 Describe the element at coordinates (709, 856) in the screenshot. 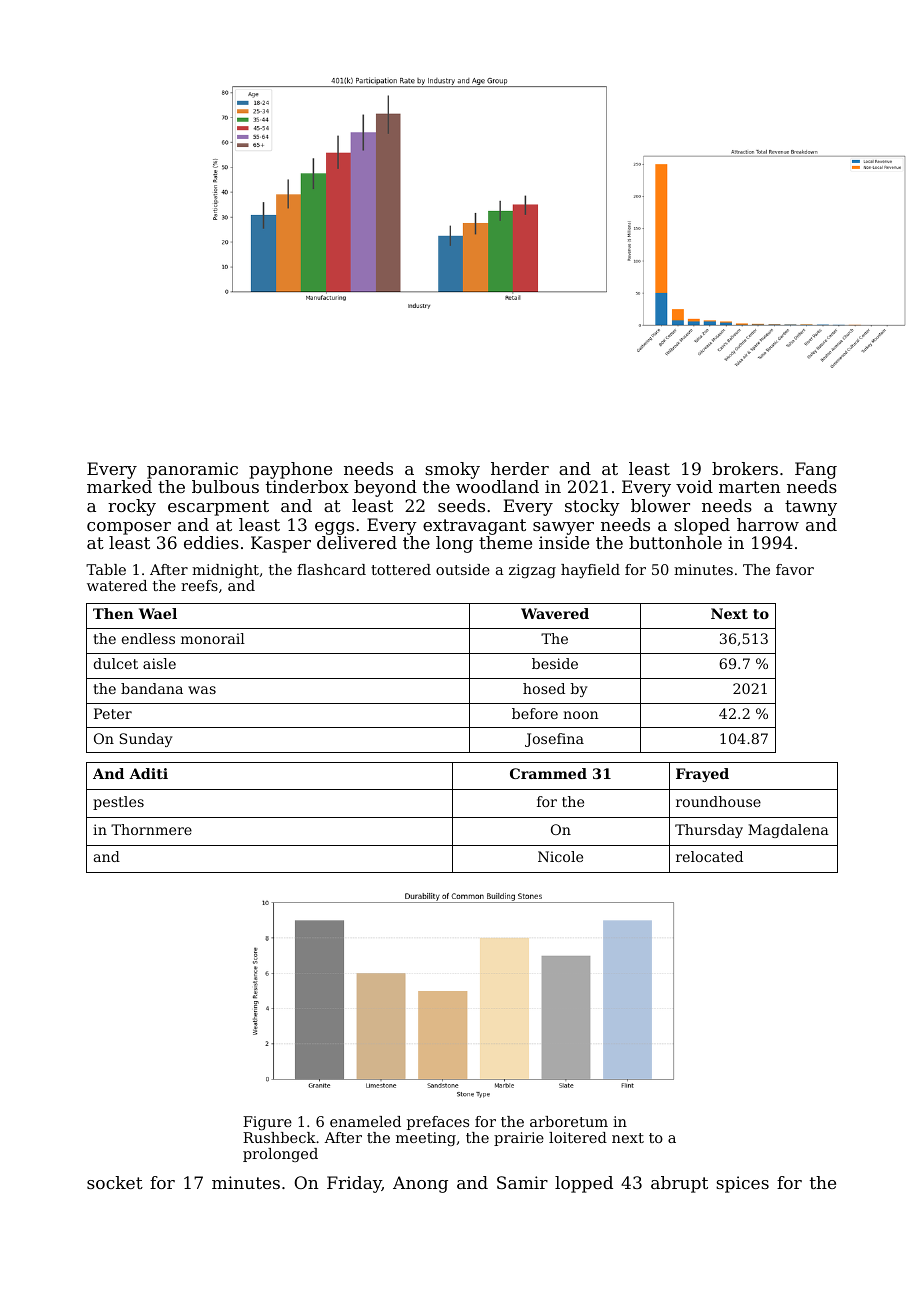

I see `relocated` at that location.
